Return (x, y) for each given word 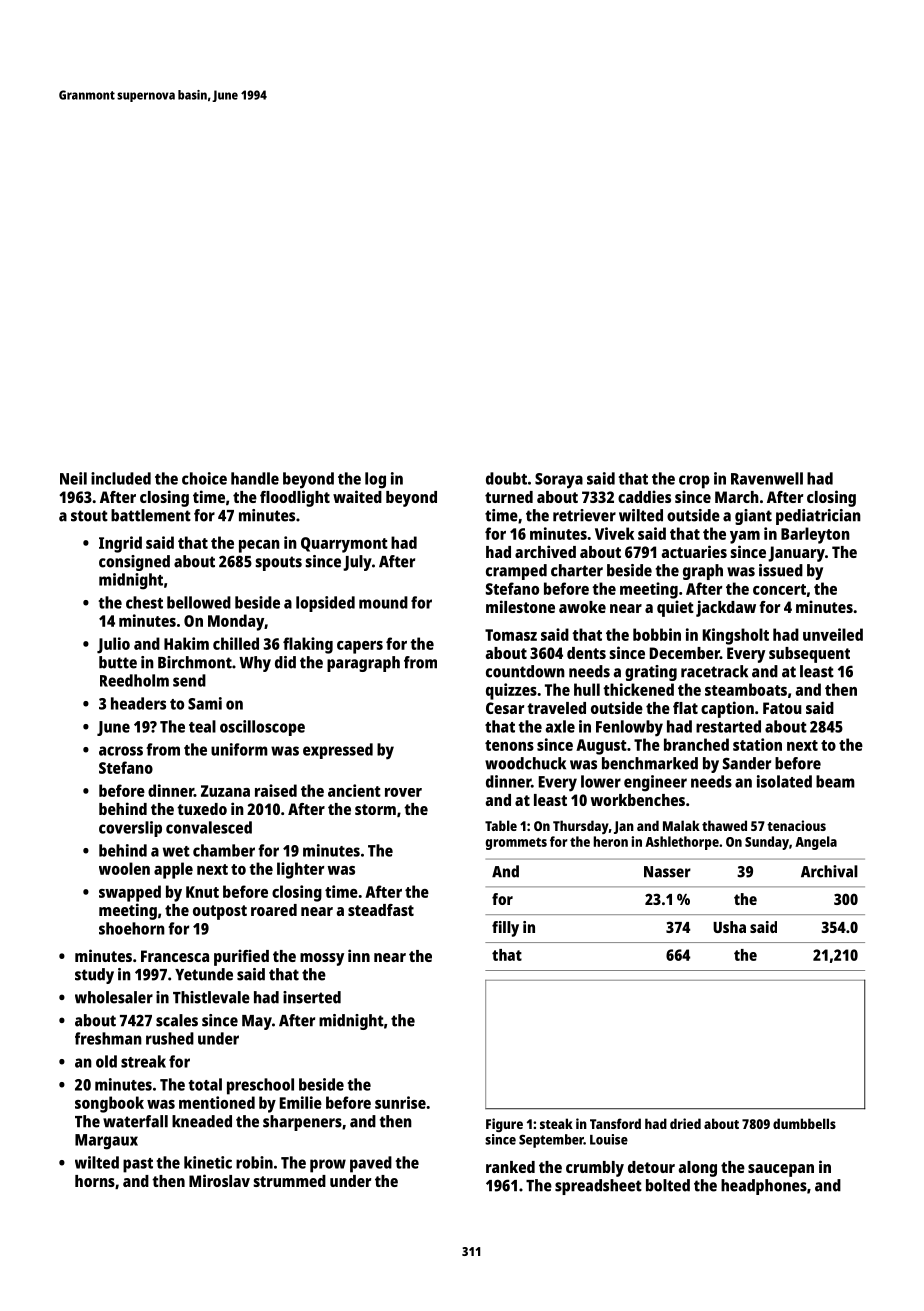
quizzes (511, 691)
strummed (289, 1181)
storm (375, 809)
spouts (278, 563)
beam (835, 781)
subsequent (809, 655)
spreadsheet (598, 1187)
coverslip (130, 829)
